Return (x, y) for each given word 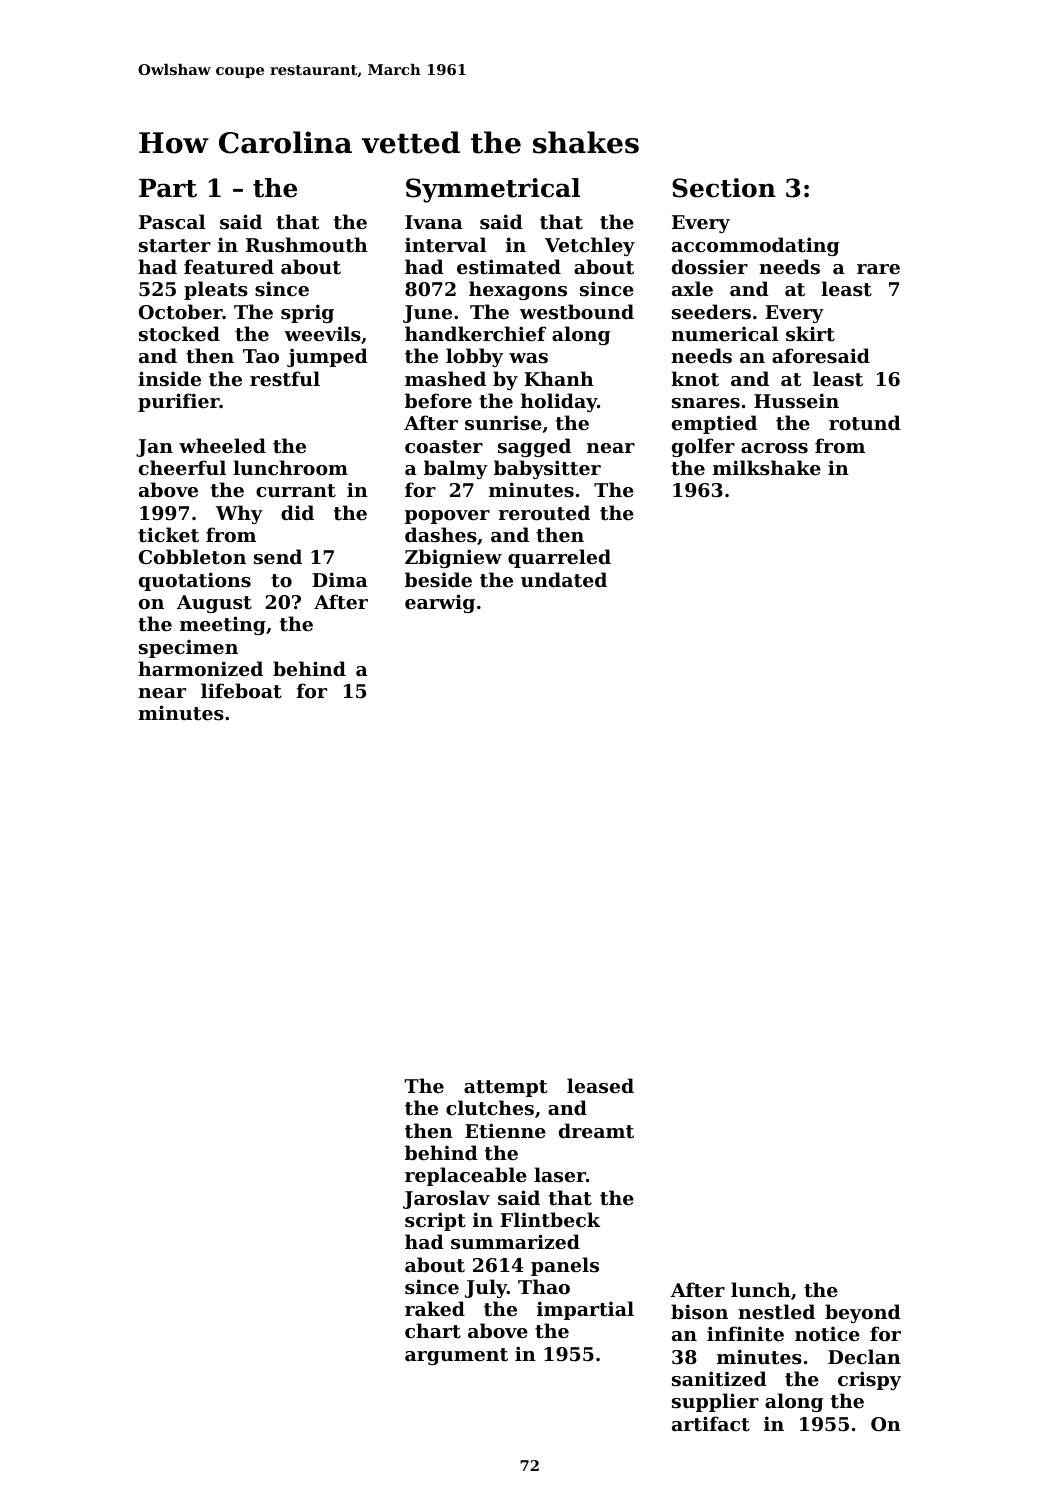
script (435, 1221)
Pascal (172, 221)
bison (699, 1312)
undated (564, 580)
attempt (505, 1088)
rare (878, 269)
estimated (509, 267)
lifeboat (241, 691)
